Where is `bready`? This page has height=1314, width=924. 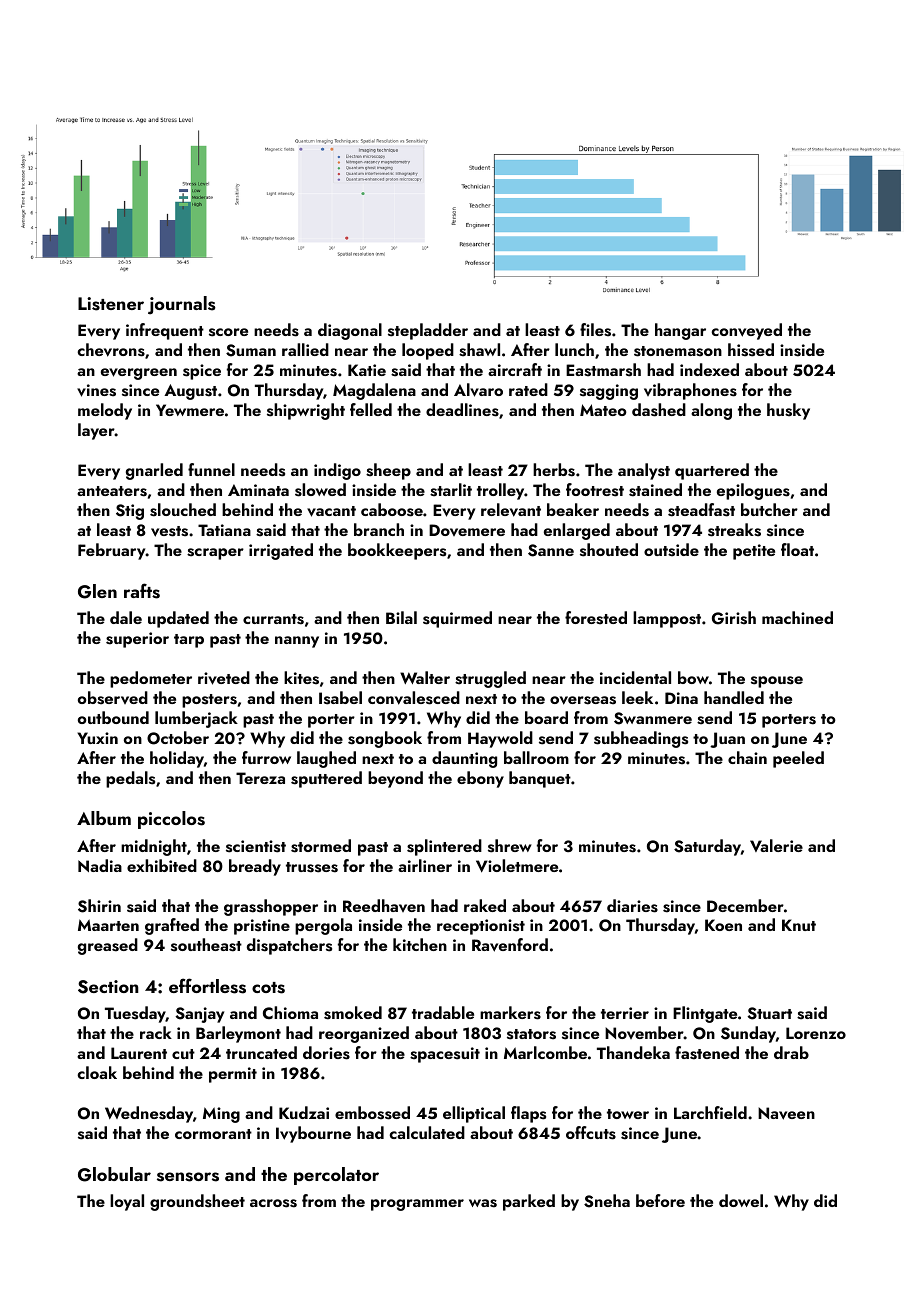 bready is located at coordinates (255, 867).
